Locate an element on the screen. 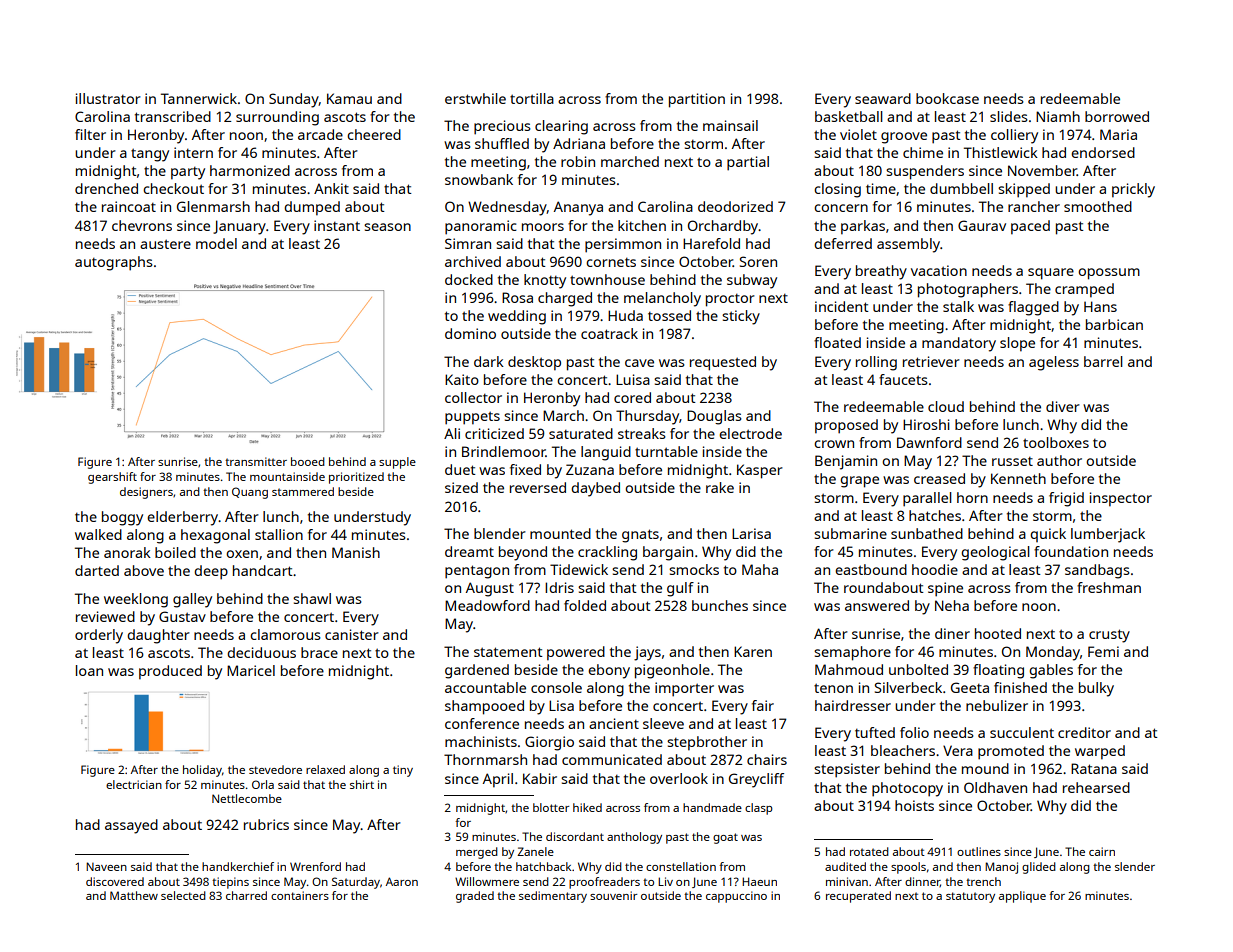 This screenshot has height=952, width=1233. illustrator is located at coordinates (108, 98).
